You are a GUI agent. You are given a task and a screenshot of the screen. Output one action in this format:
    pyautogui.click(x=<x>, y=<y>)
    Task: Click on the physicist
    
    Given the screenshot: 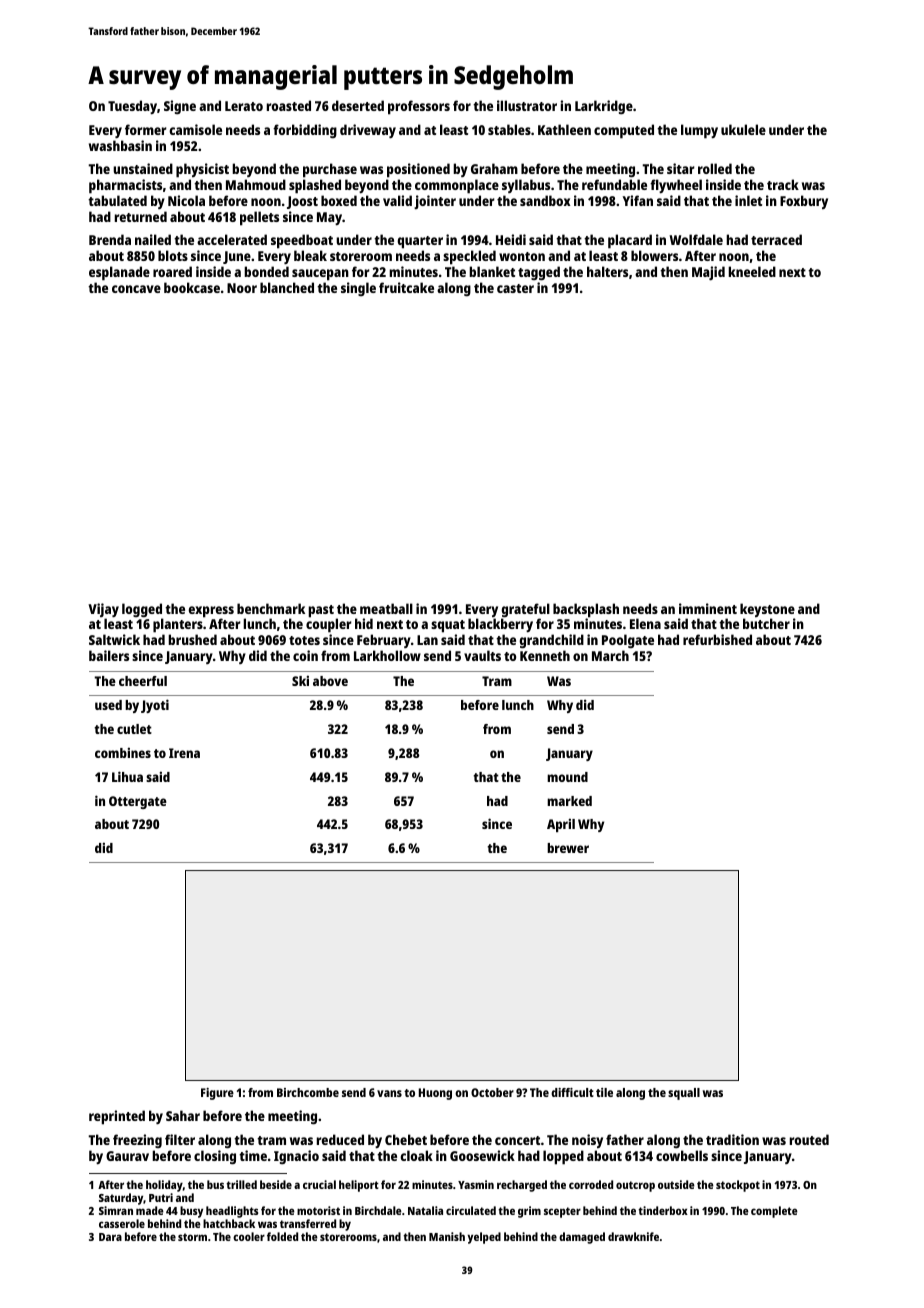 What is the action you would take?
    pyautogui.click(x=202, y=170)
